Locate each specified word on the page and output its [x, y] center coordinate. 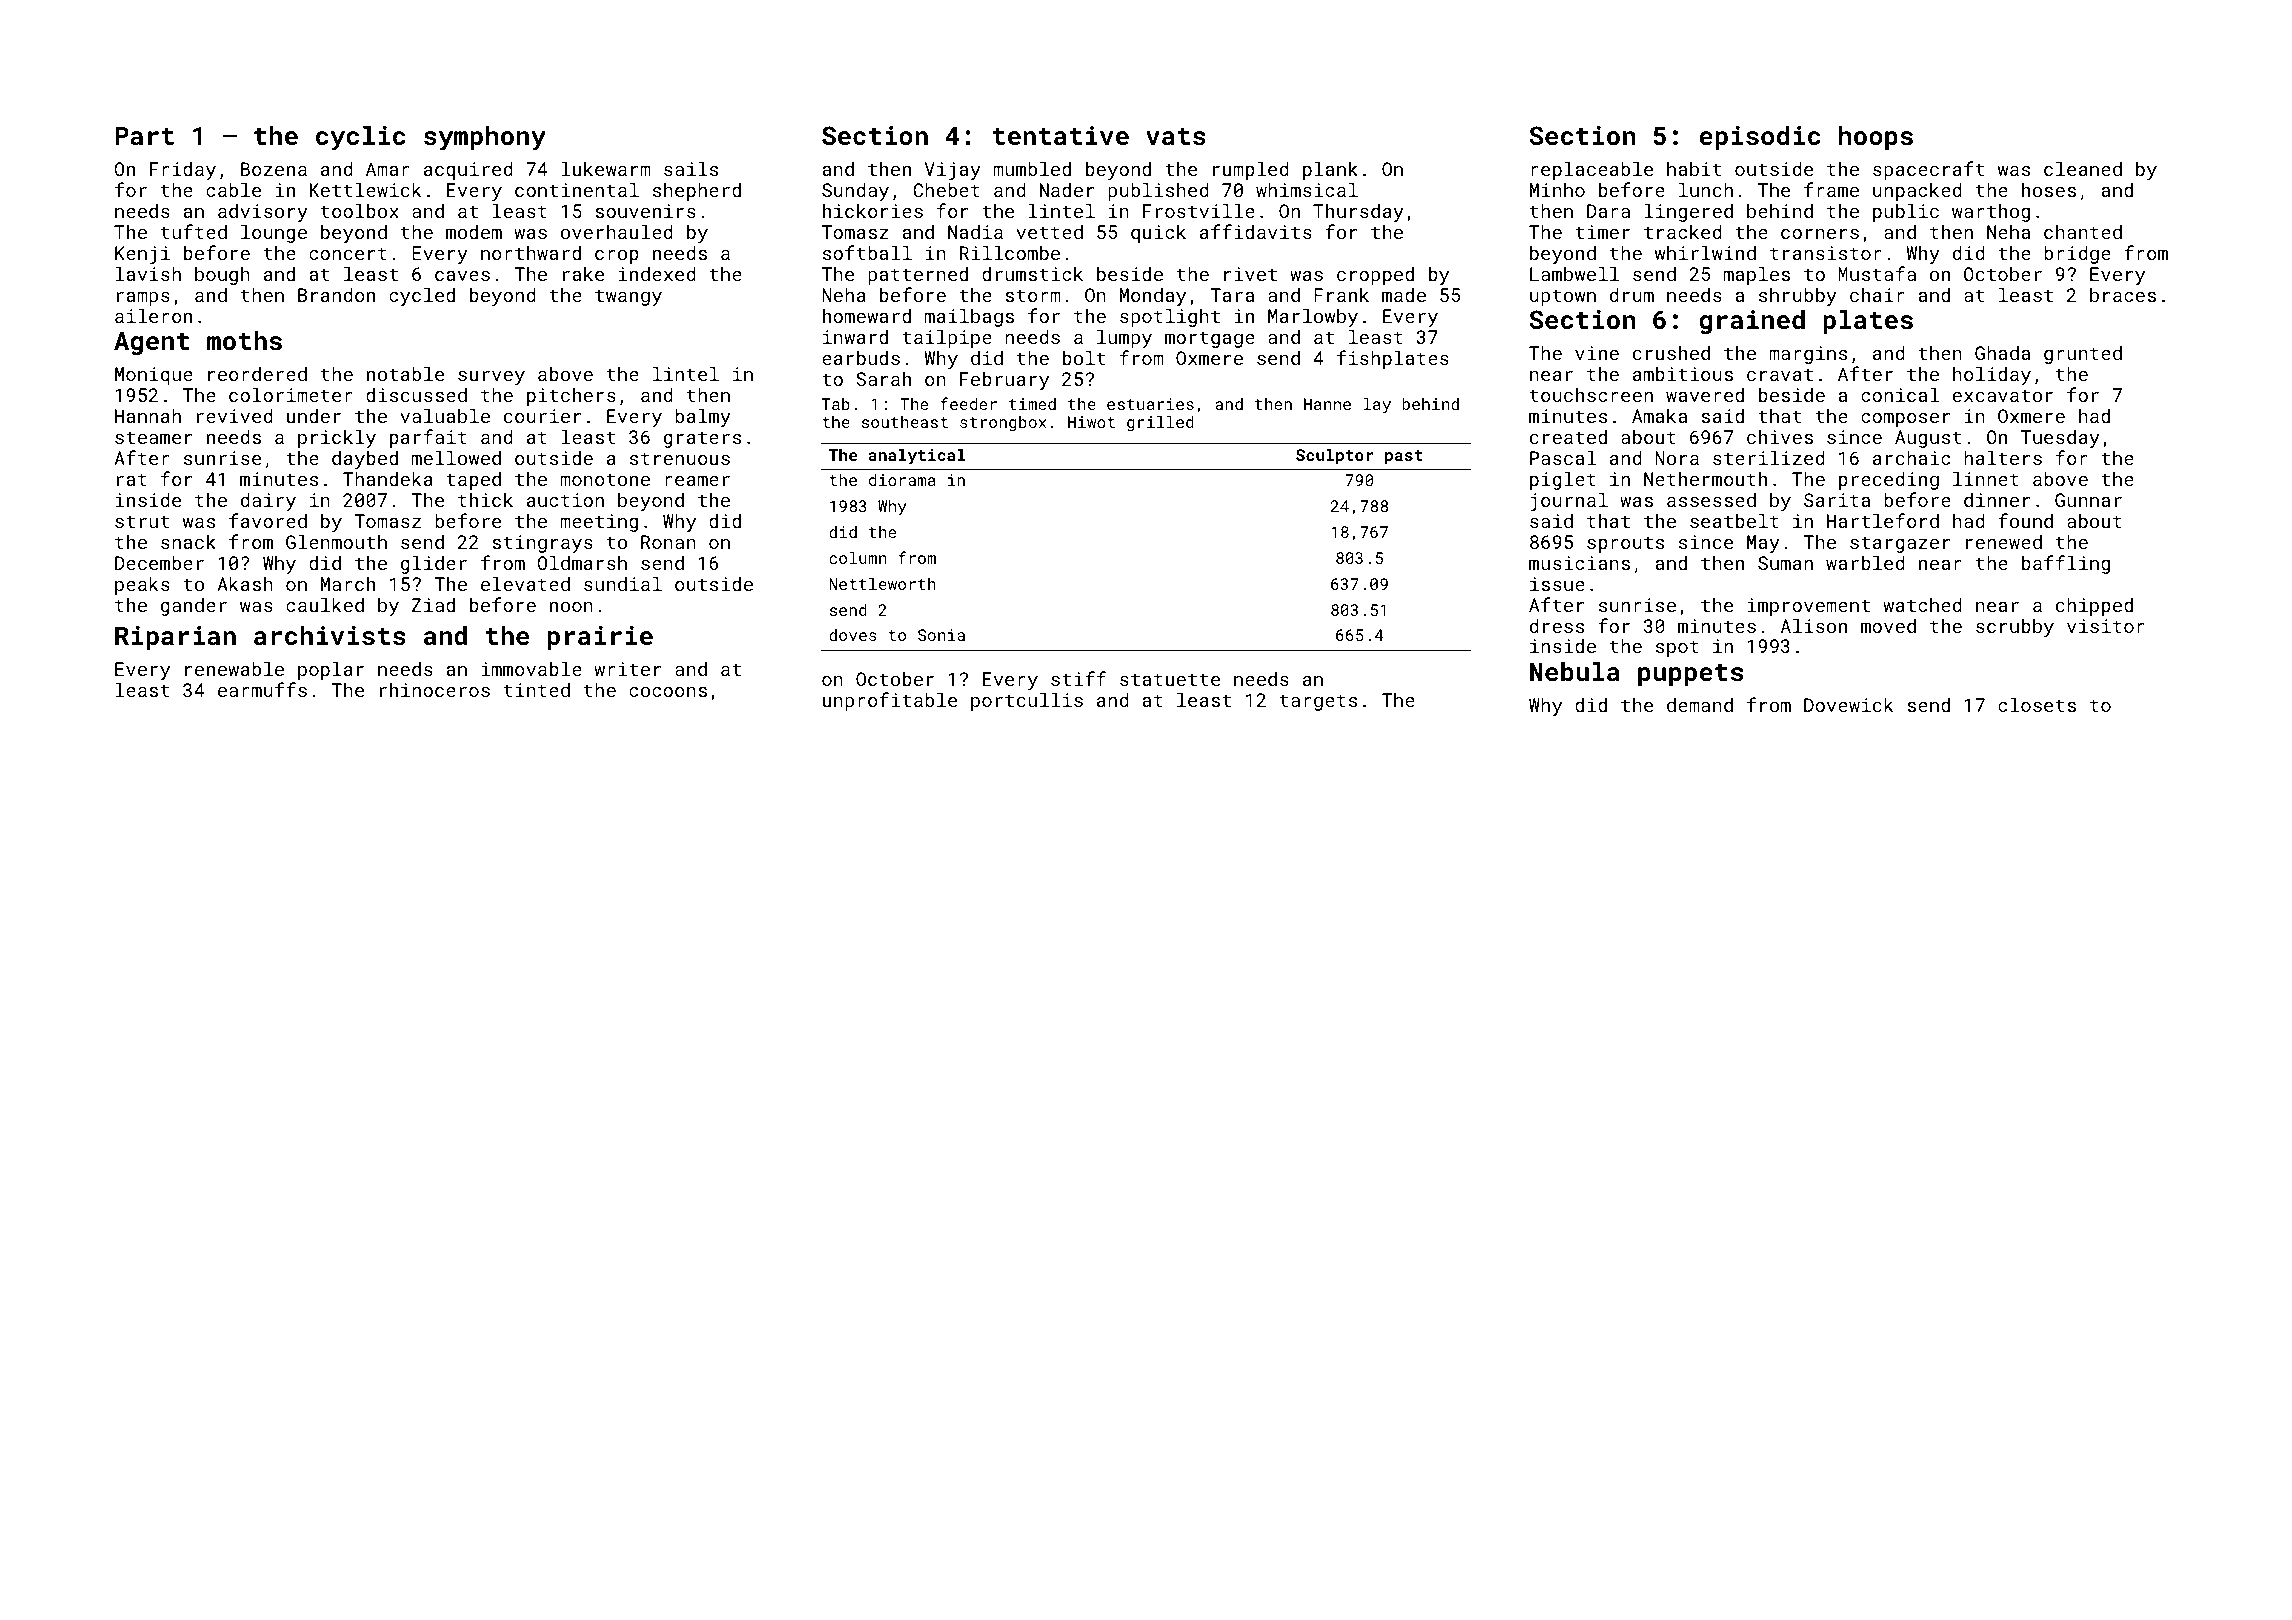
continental [577, 189]
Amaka [1659, 415]
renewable [234, 668]
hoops [1876, 137]
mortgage [1210, 339]
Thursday [1358, 212]
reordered [257, 373]
